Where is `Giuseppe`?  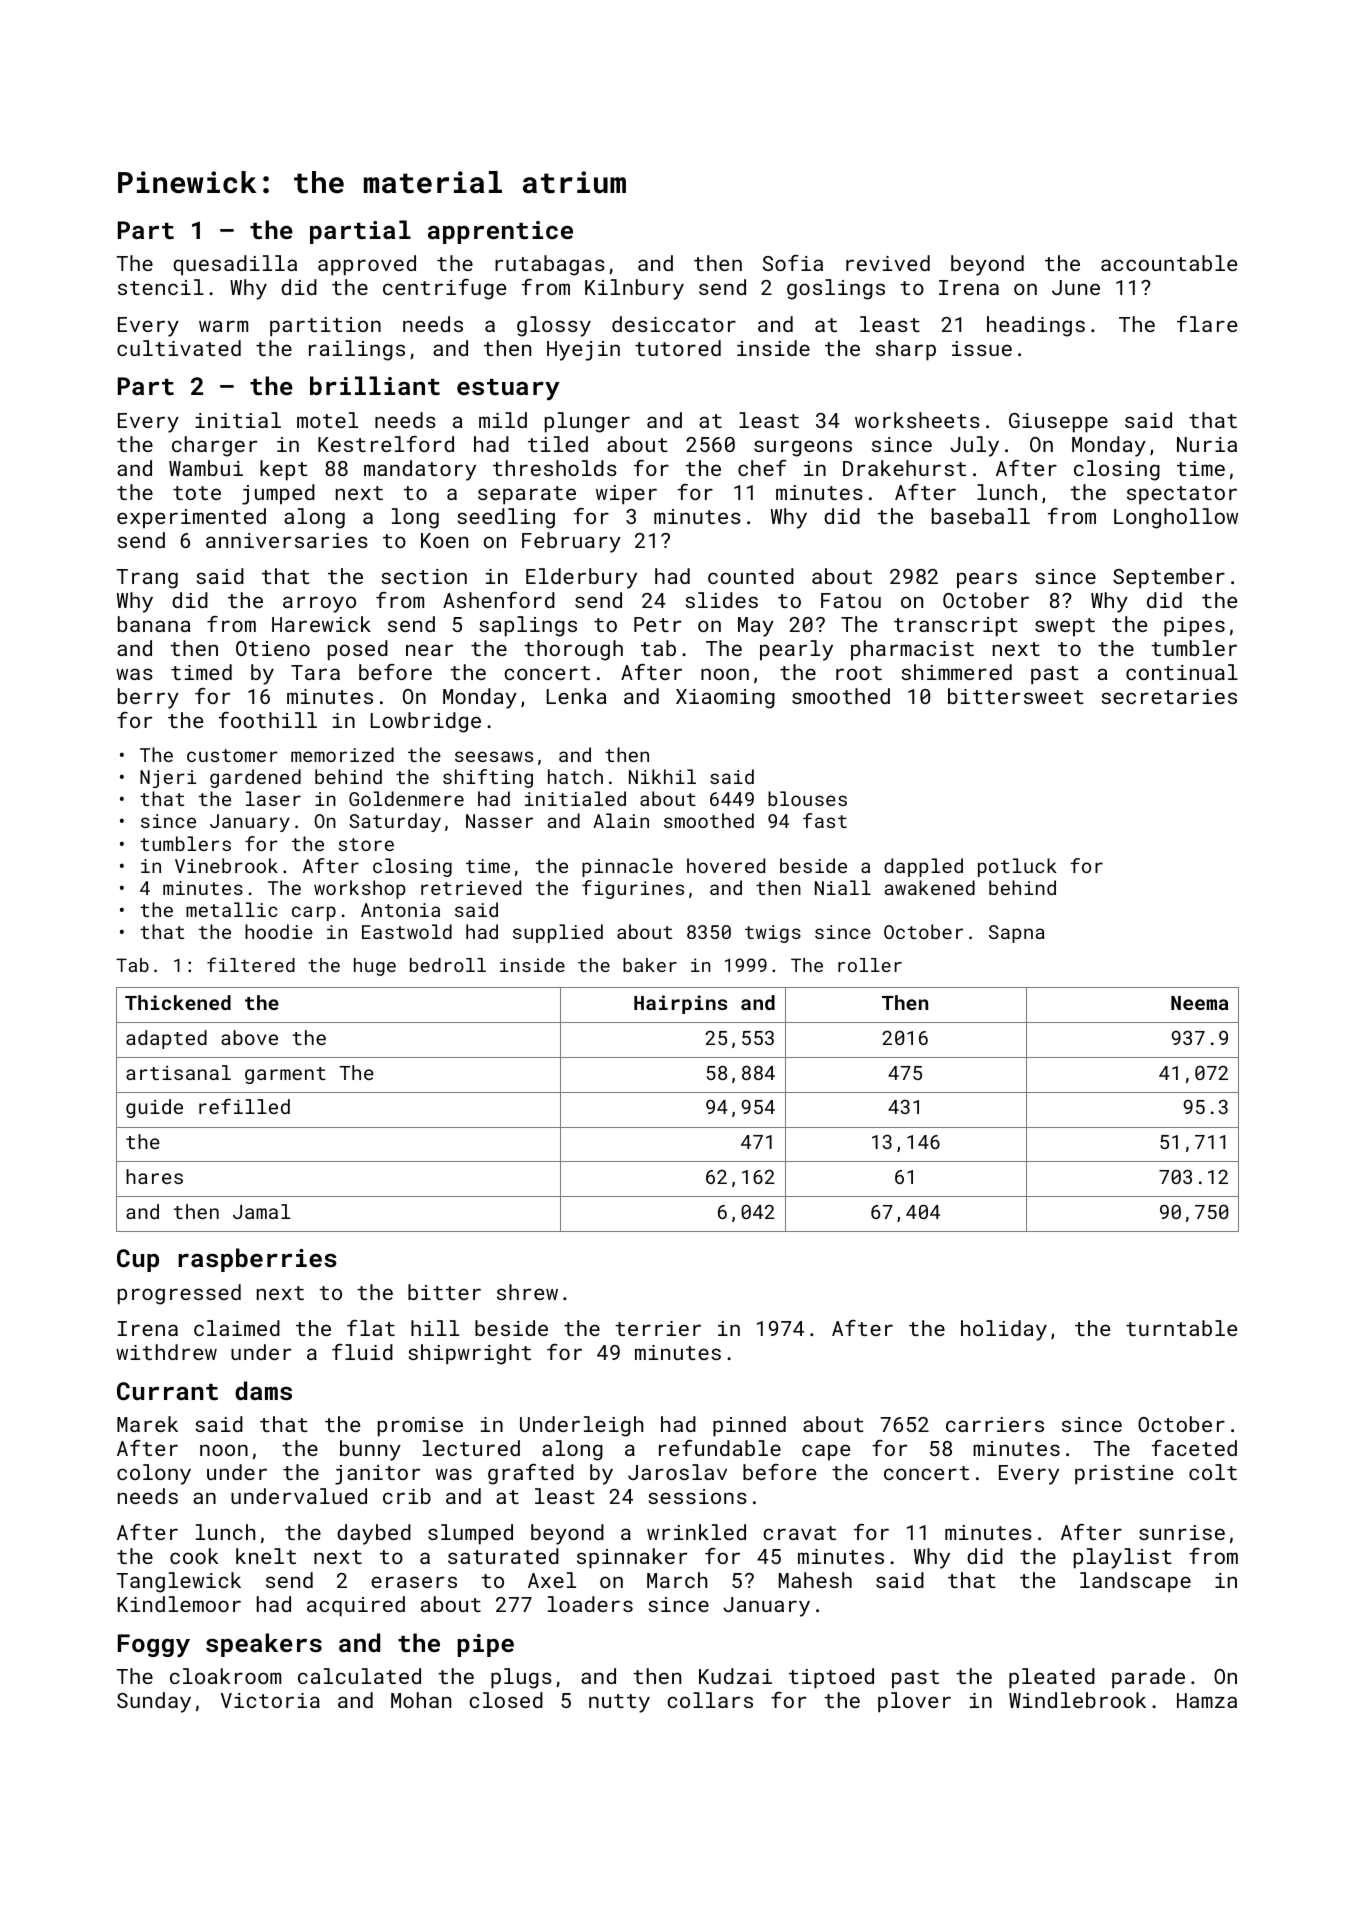 Giuseppe is located at coordinates (1058, 423).
